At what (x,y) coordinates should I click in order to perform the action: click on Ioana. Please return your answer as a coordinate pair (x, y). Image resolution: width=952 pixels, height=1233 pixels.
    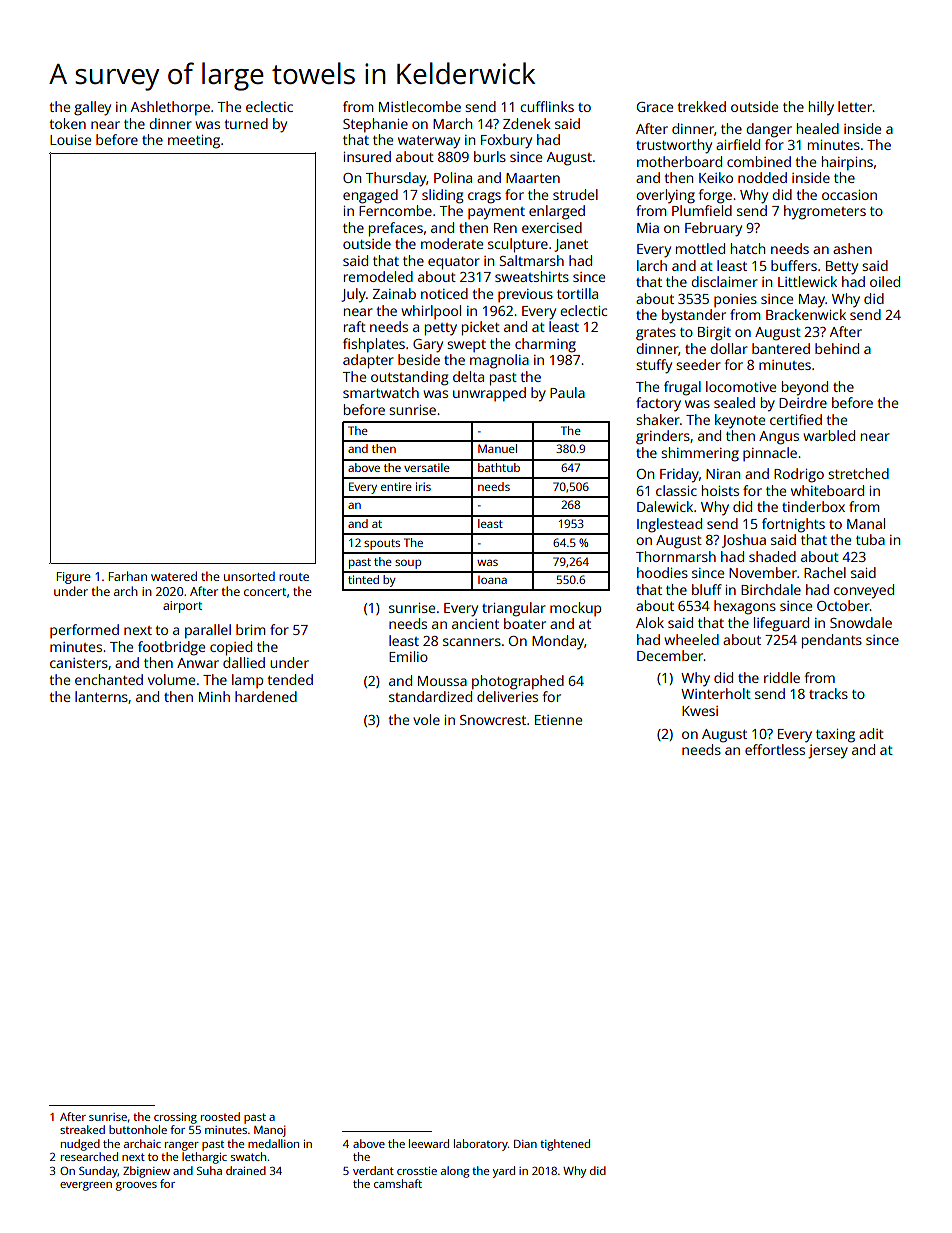
    Looking at the image, I should click on (492, 580).
